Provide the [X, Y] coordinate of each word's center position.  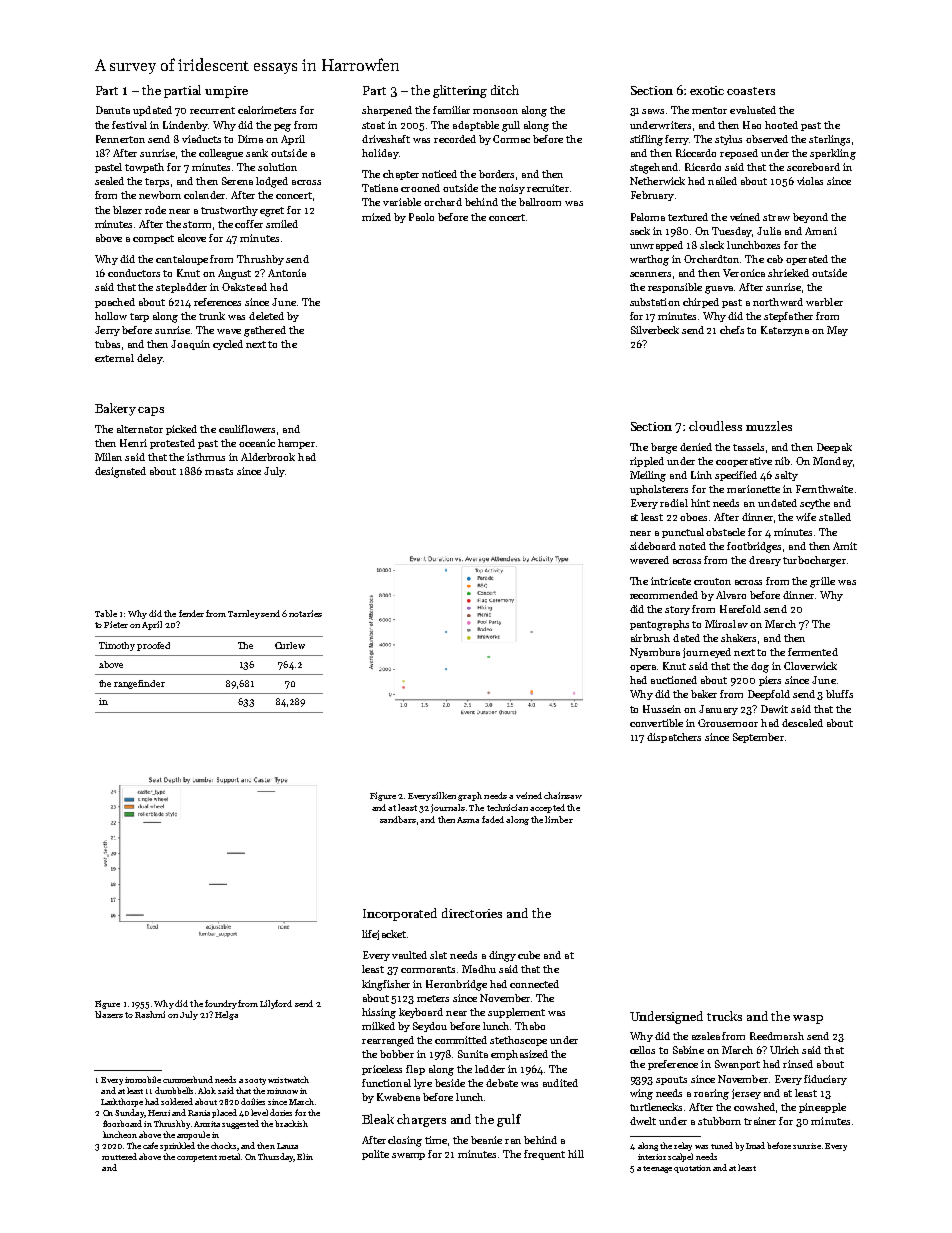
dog [760, 667]
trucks [724, 1016]
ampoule [193, 1135]
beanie [486, 1140]
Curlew [290, 645]
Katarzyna [785, 331]
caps [151, 411]
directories [472, 913]
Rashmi [150, 1014]
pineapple [822, 1108]
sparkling [833, 154]
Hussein [662, 709]
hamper [296, 444]
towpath [144, 168]
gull [511, 126]
